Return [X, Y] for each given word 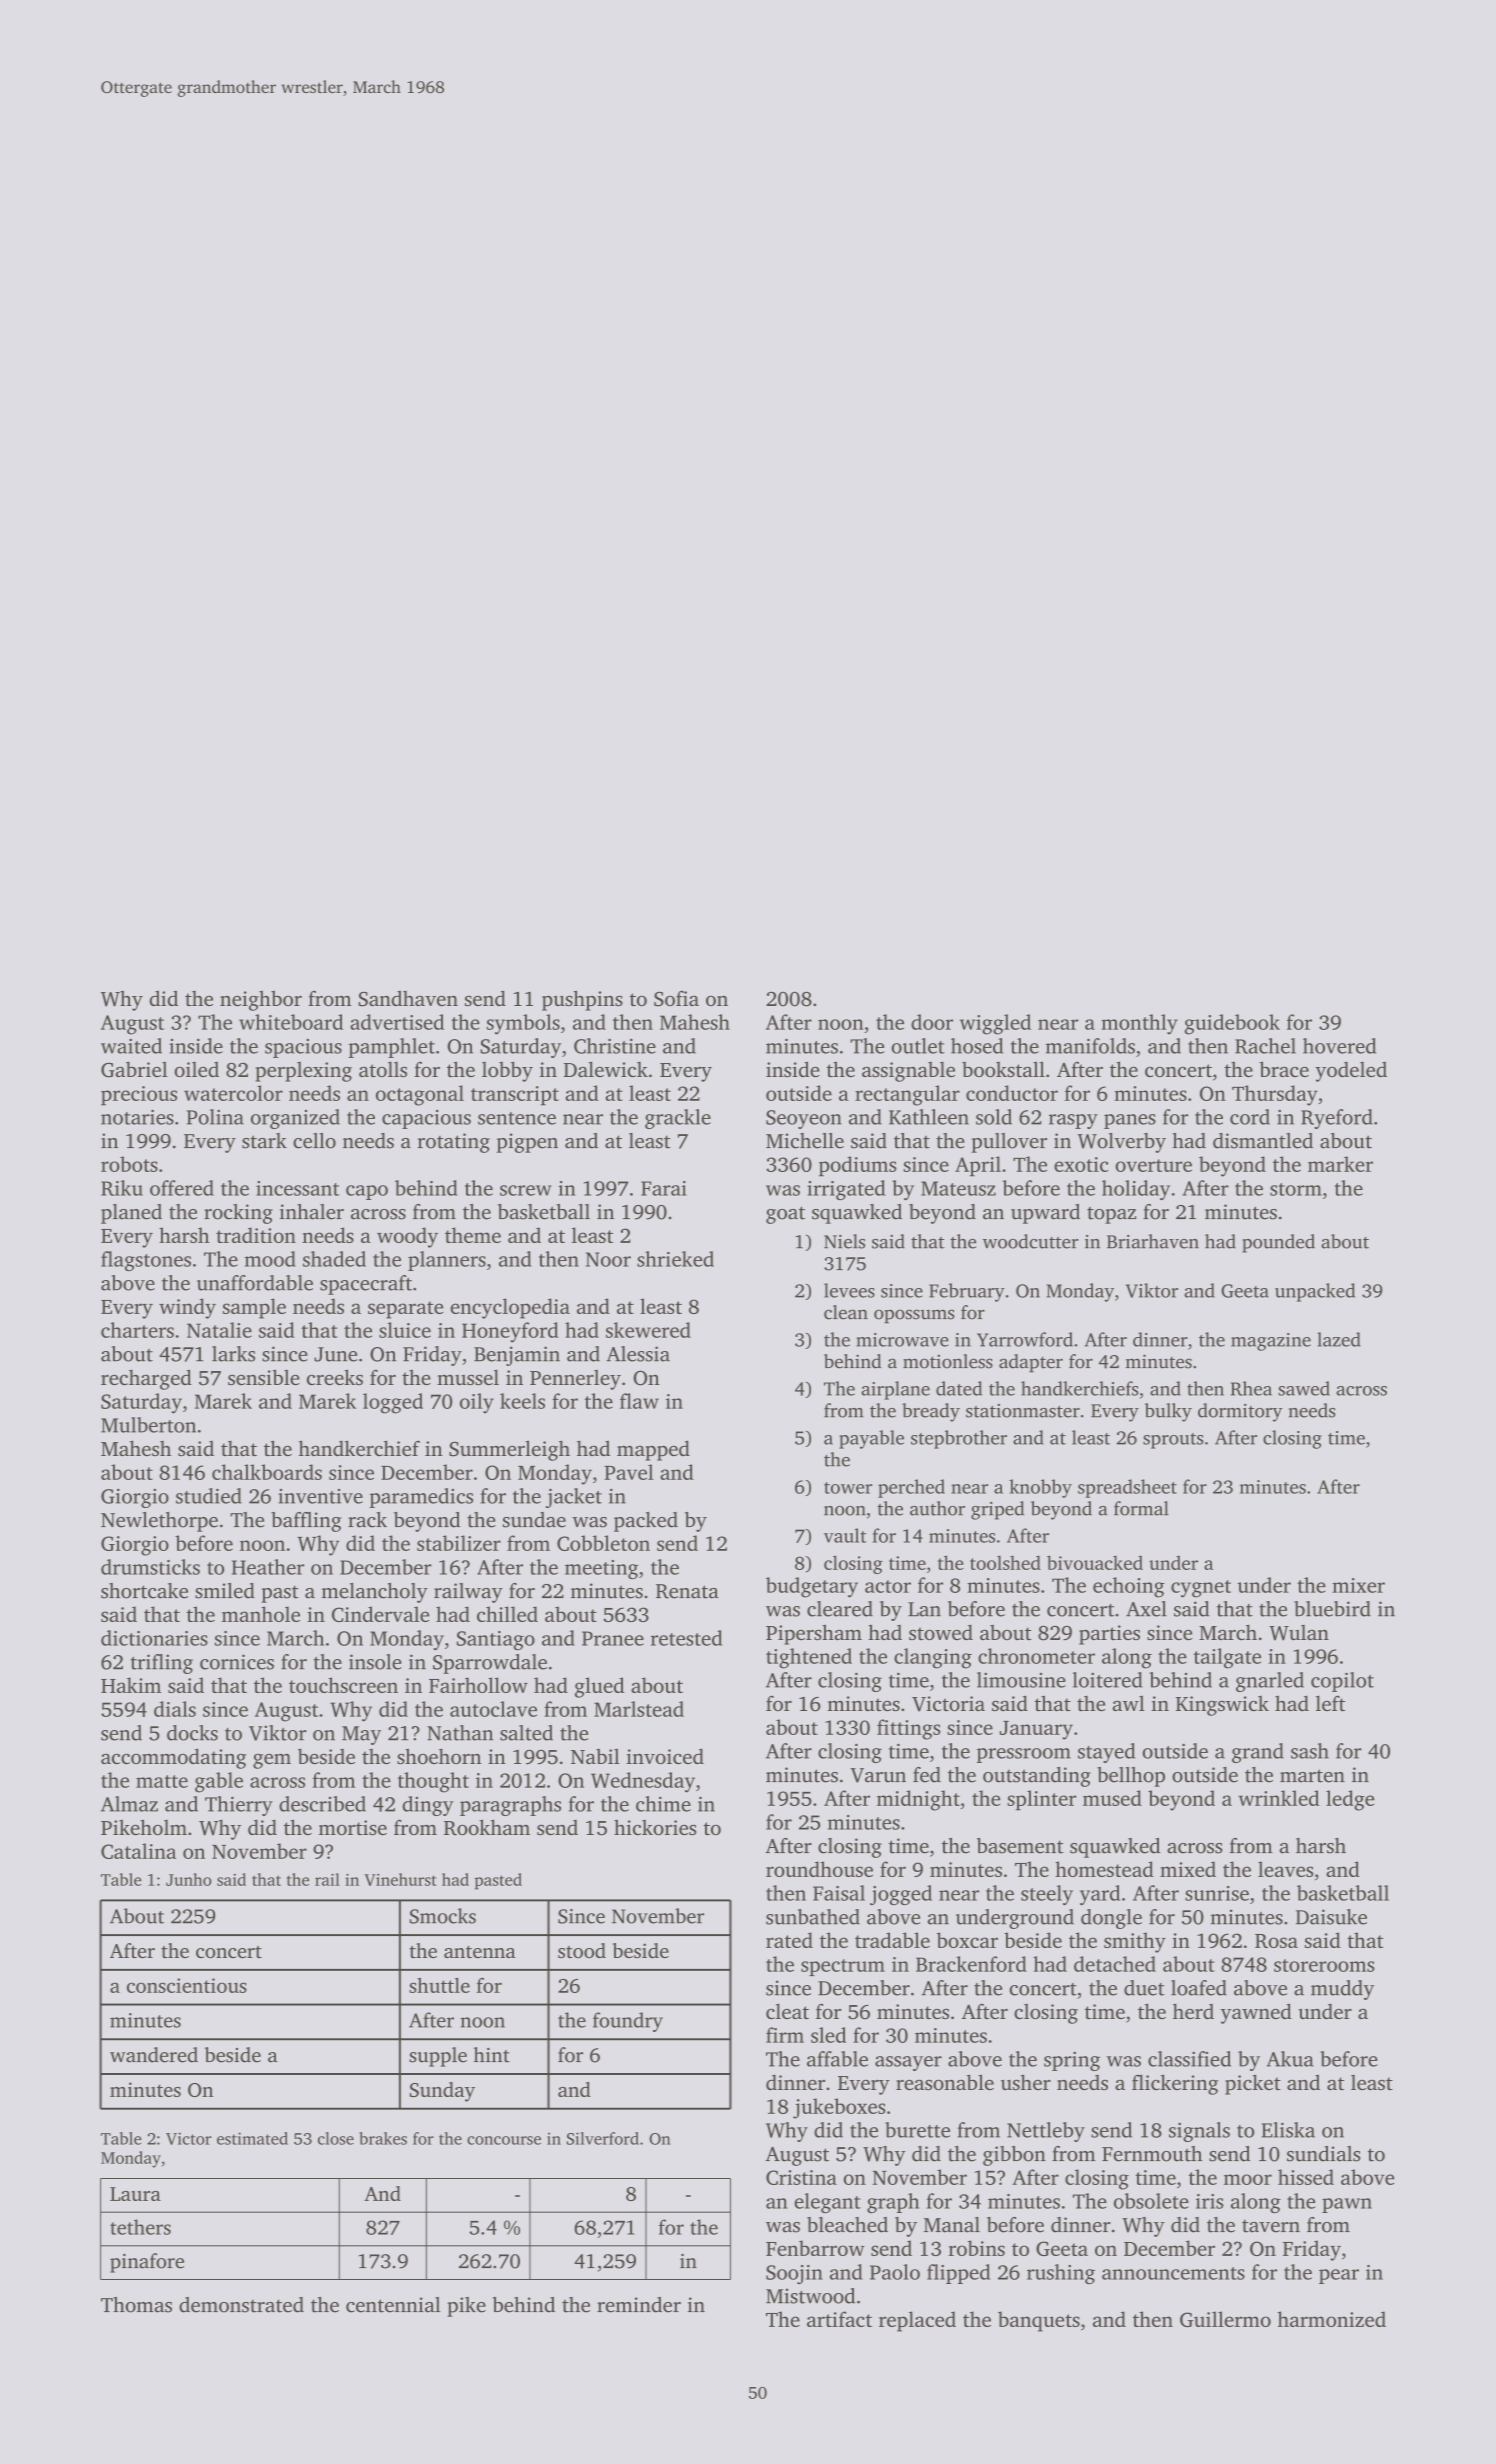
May [361, 1735]
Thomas [136, 2305]
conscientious [187, 1985]
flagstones [146, 1261]
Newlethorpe [159, 1522]
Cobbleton [603, 1543]
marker [1340, 1164]
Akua [1290, 2059]
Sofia [676, 998]
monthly [1139, 1024]
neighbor [261, 1000]
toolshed [1005, 1562]
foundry [628, 2022]
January [1036, 1730]
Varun [878, 1775]
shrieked [675, 1259]
